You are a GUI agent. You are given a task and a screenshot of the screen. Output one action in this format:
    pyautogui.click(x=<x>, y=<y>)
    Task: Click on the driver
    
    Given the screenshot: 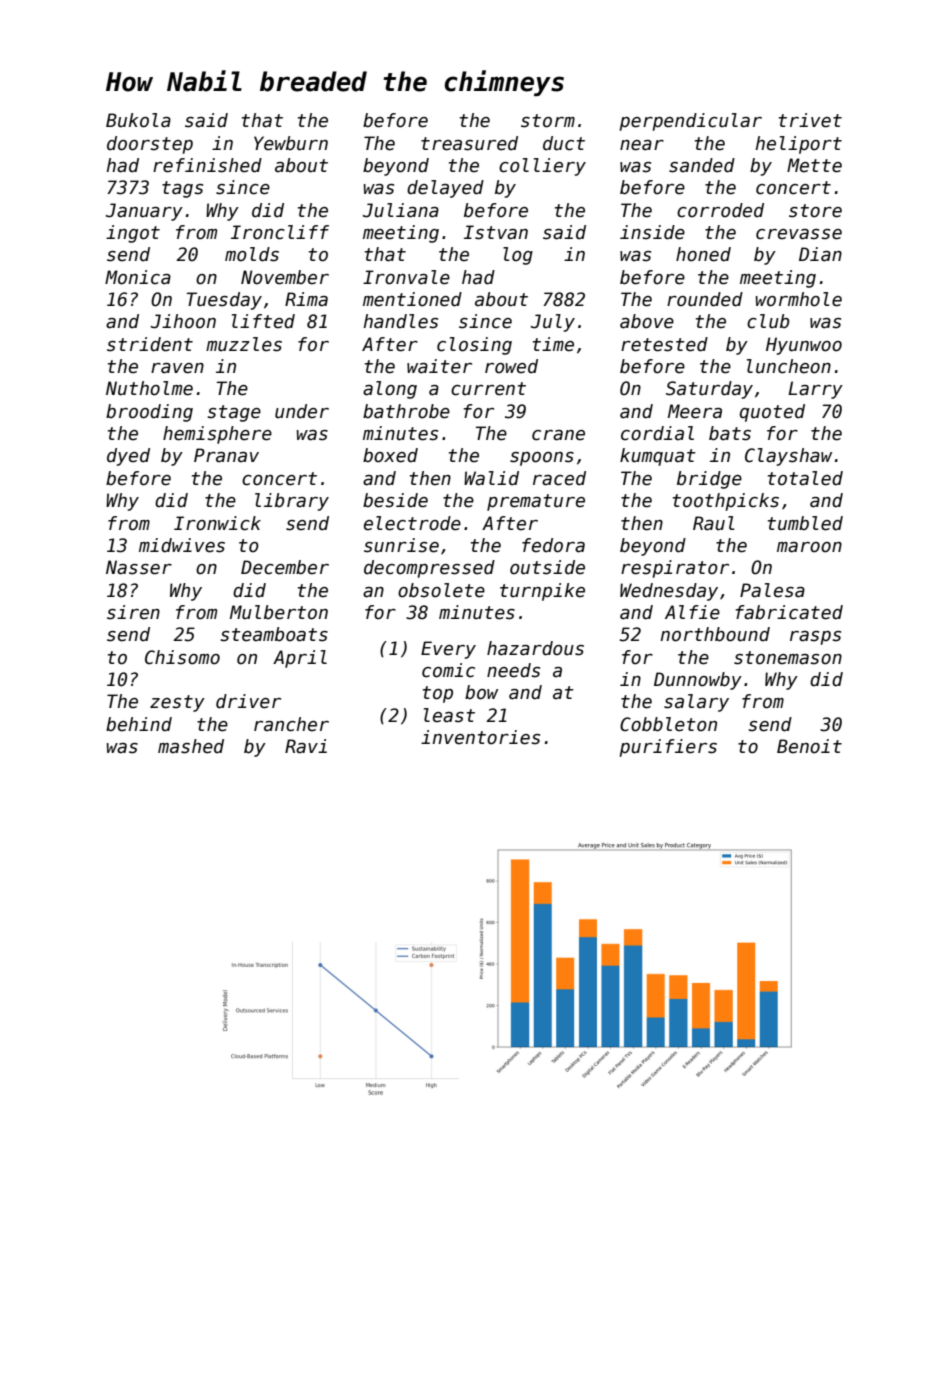 What is the action you would take?
    pyautogui.click(x=248, y=701)
